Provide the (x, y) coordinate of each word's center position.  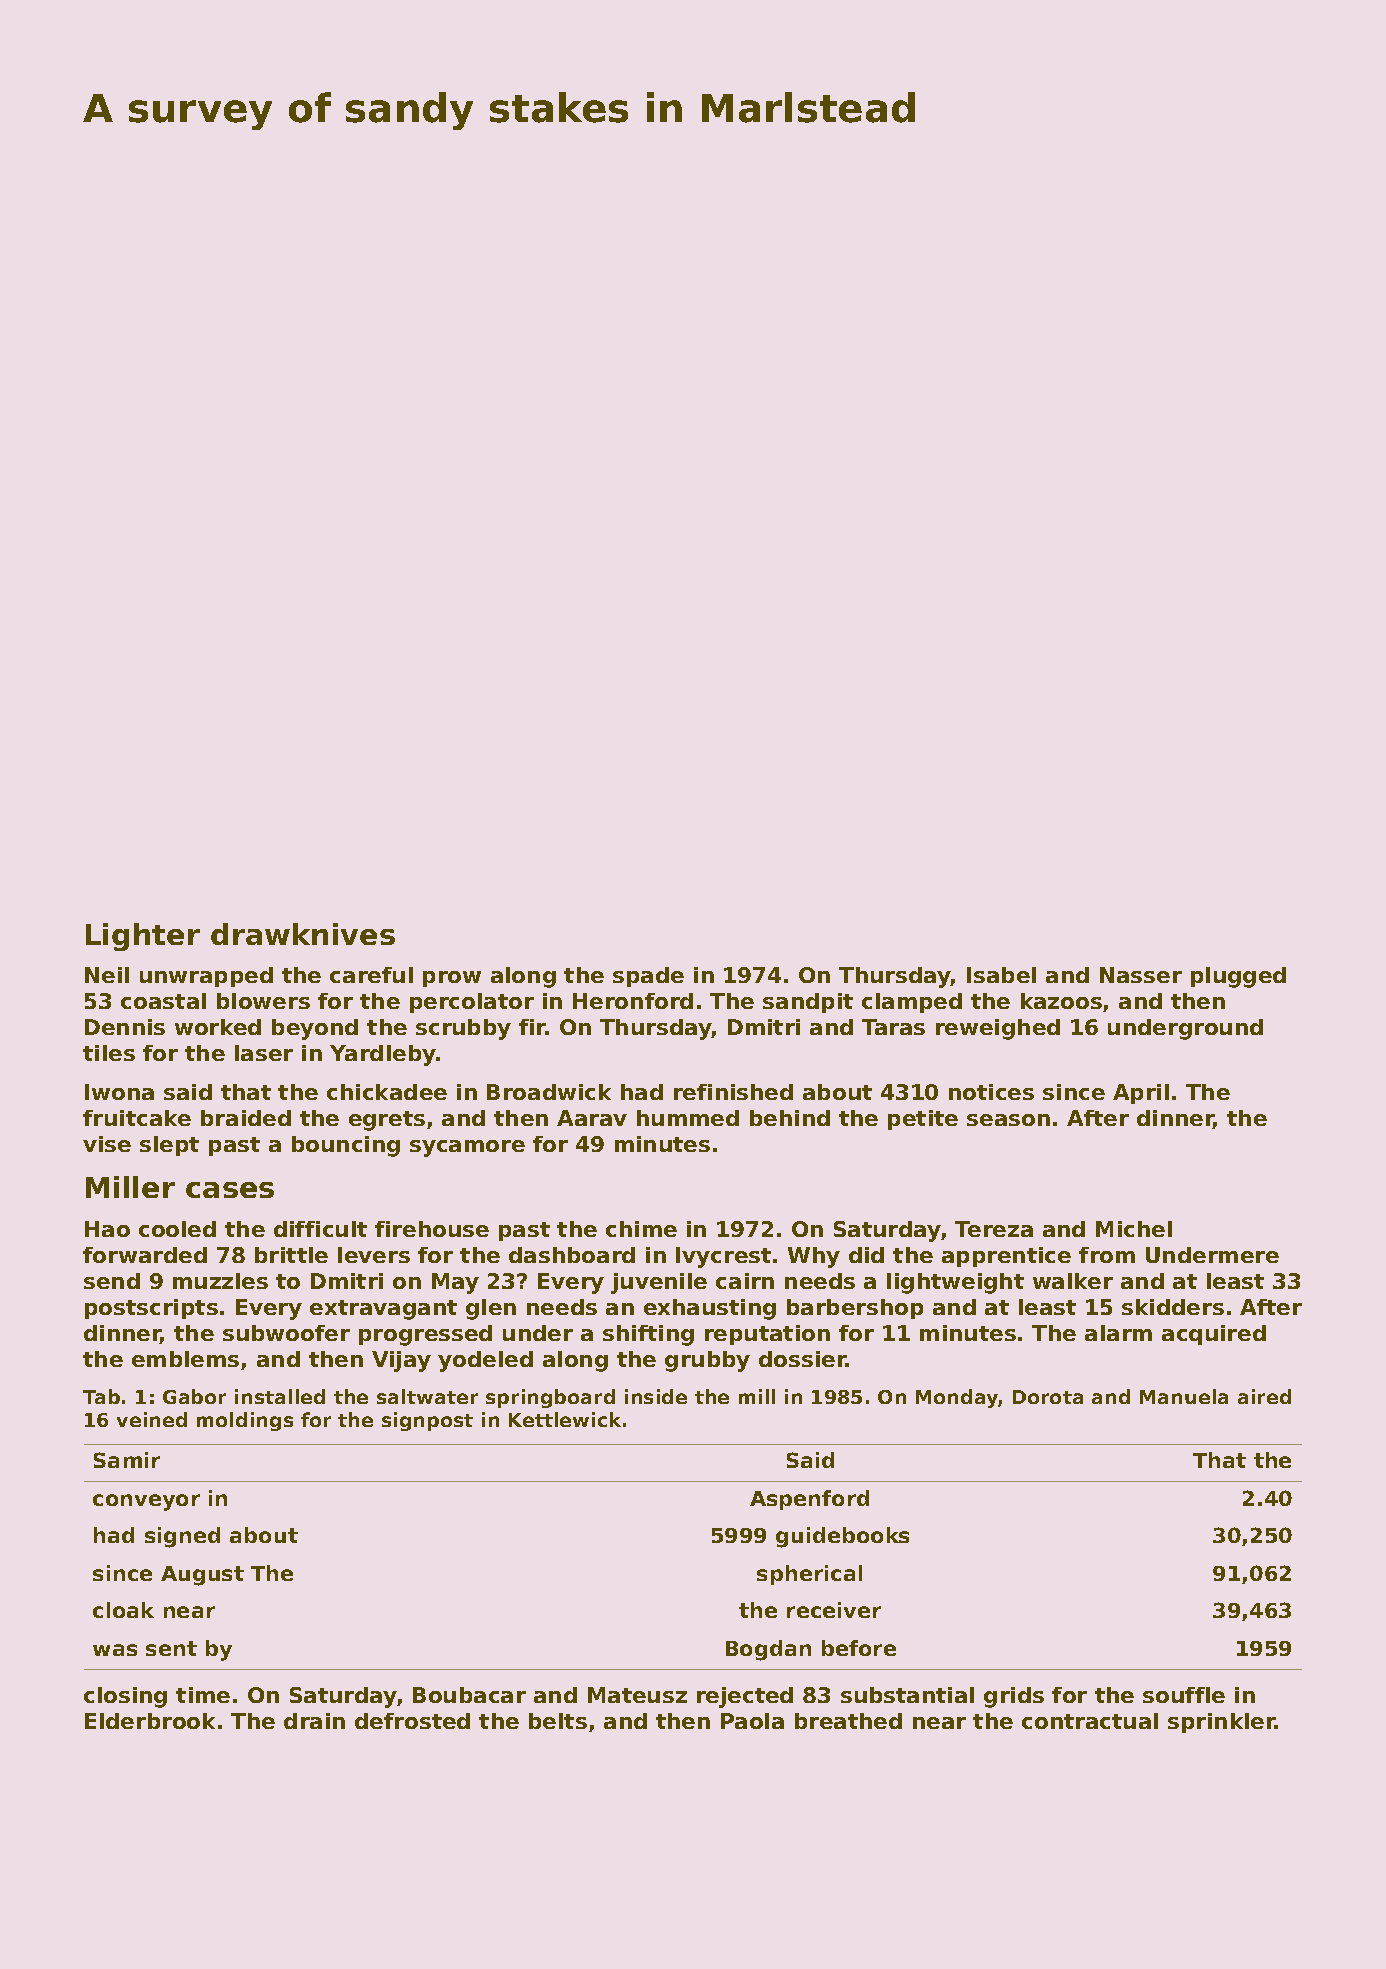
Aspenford (809, 1500)
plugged (1238, 977)
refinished (733, 1092)
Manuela (1184, 1396)
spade (648, 977)
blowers (263, 1001)
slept (169, 1146)
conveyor (146, 1502)
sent (171, 1648)
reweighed (998, 1029)
